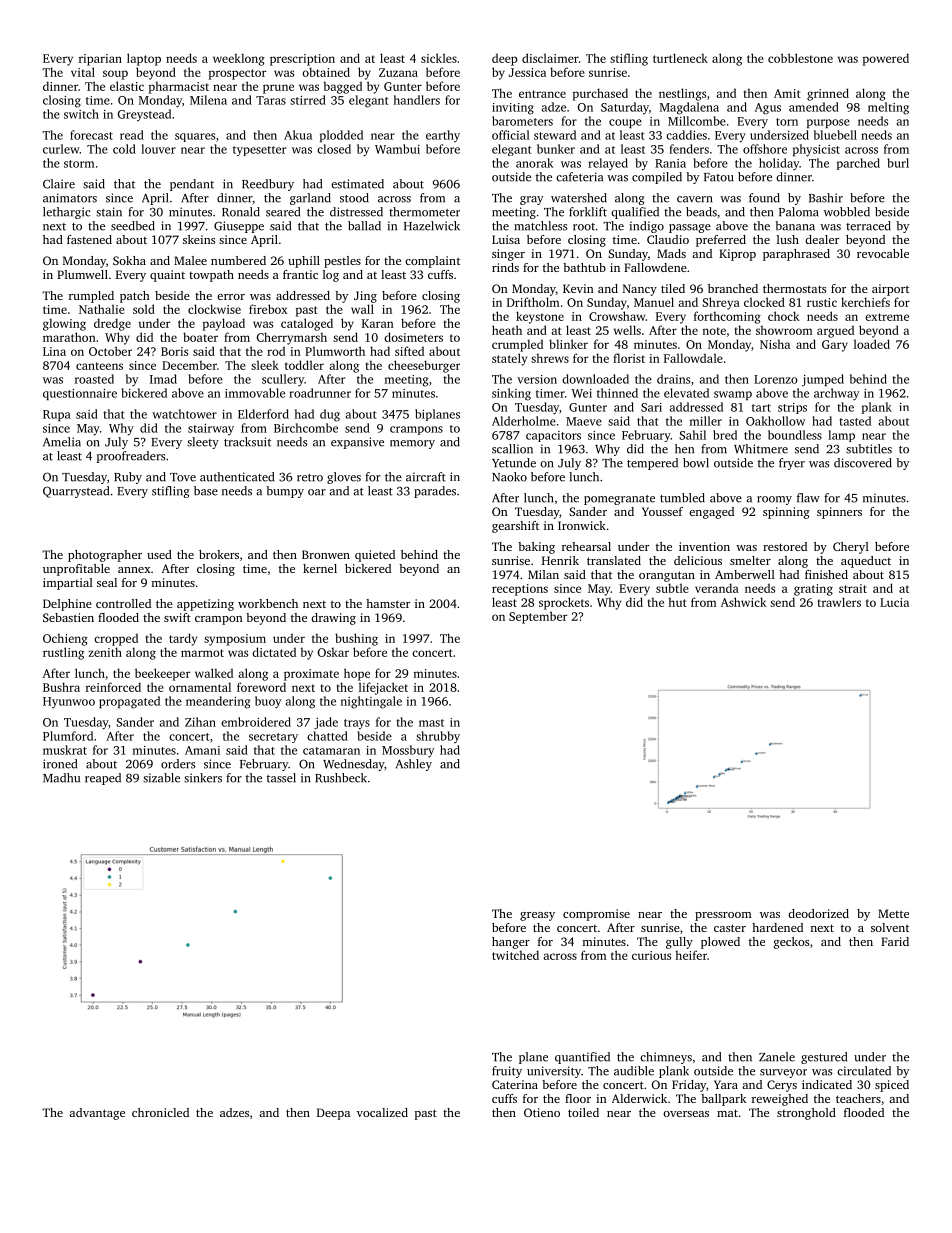  What do you see at coordinates (892, 1086) in the screenshot?
I see `spiced` at bounding box center [892, 1086].
